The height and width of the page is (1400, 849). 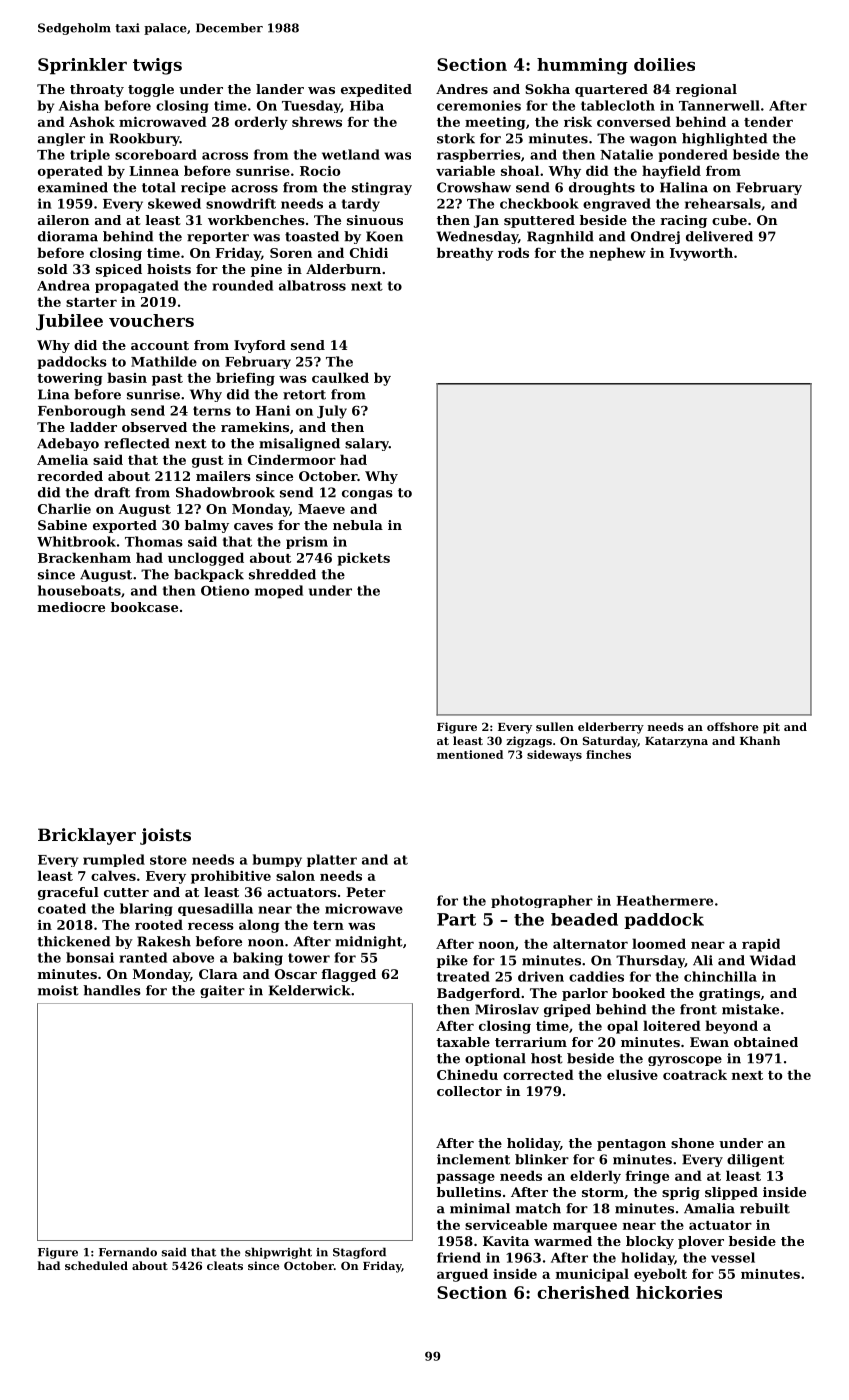 What do you see at coordinates (750, 1009) in the page?
I see `mistake` at bounding box center [750, 1009].
